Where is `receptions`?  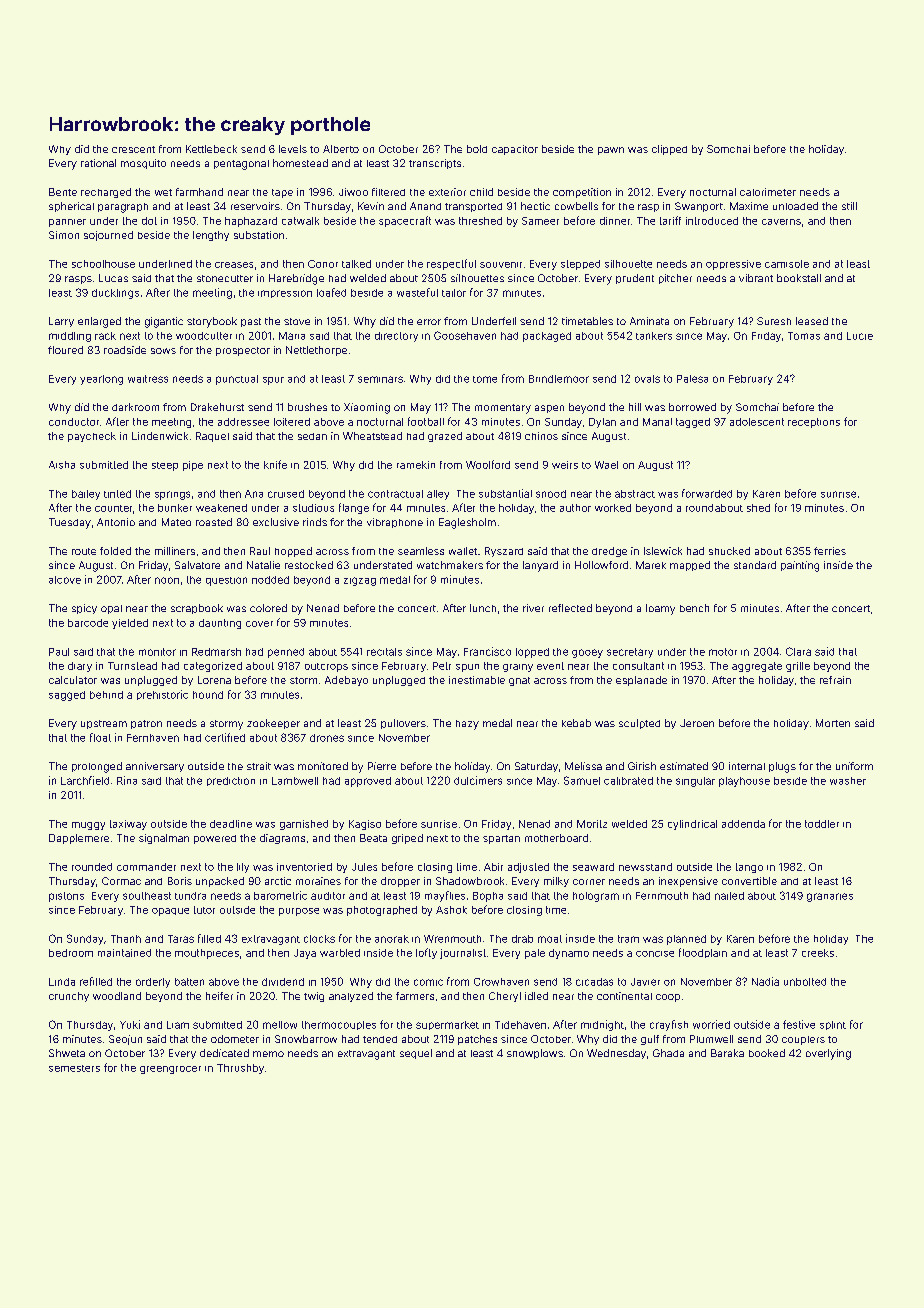 receptions is located at coordinates (814, 423).
